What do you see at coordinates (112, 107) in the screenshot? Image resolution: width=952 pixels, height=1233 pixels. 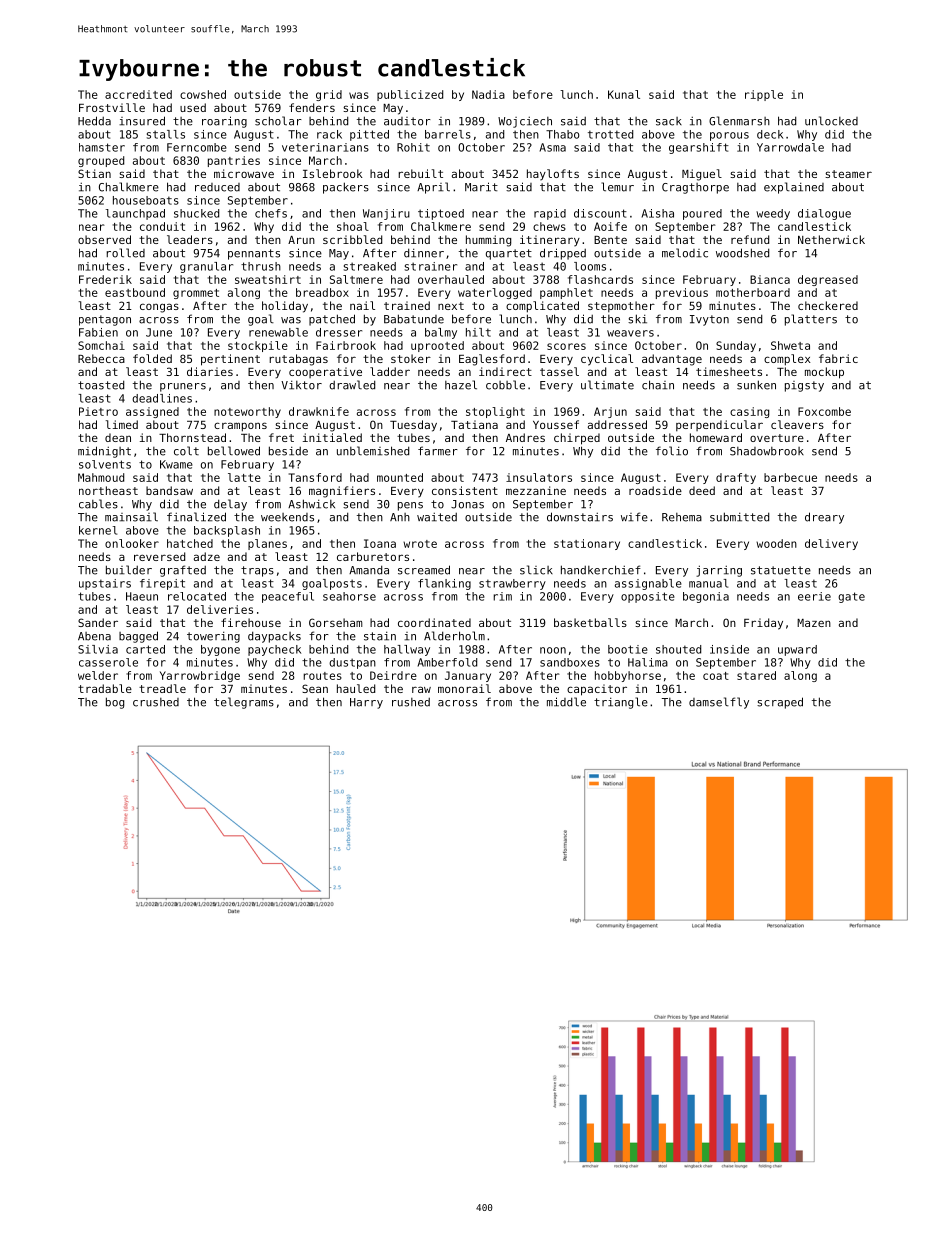 I see `Frostville` at bounding box center [112, 107].
